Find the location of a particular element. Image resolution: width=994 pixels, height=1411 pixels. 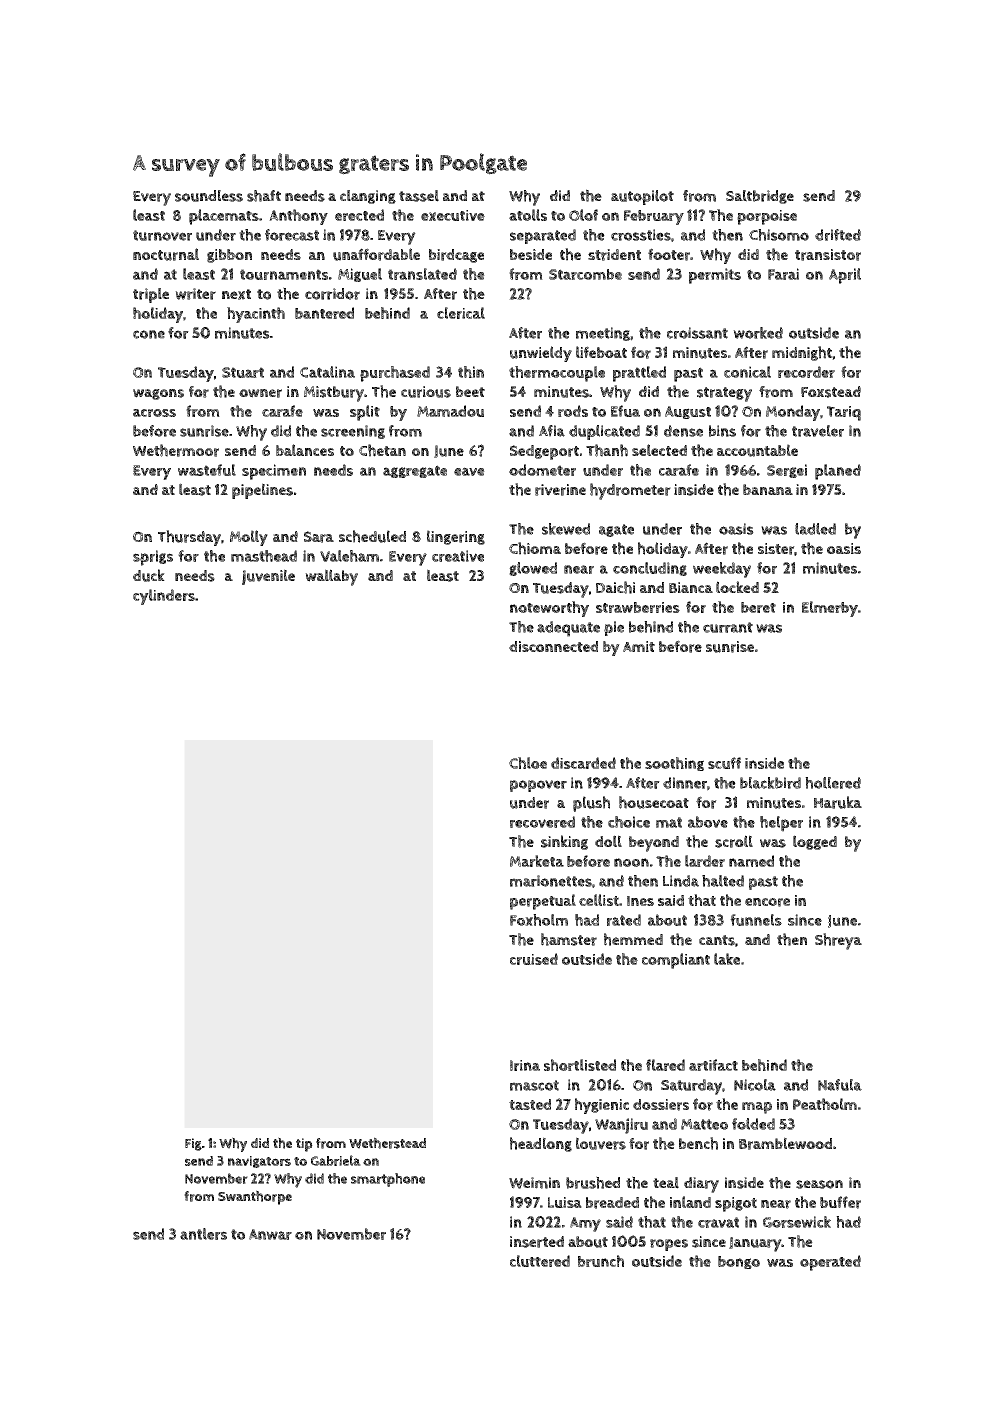

clanging is located at coordinates (368, 197).
